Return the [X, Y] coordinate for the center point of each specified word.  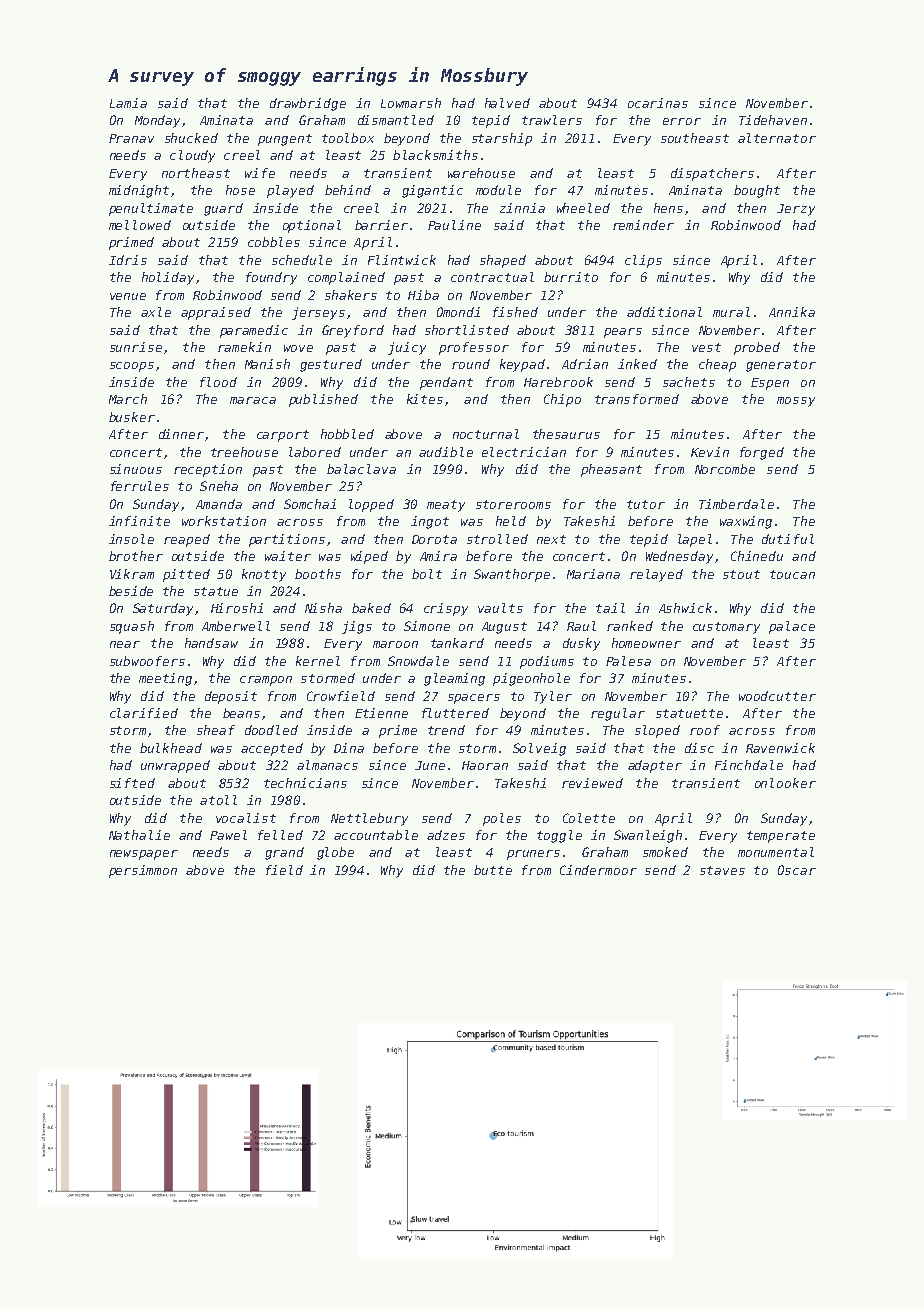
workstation [224, 521]
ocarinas [658, 103]
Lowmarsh [411, 103]
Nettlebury [369, 819]
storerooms [513, 504]
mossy [796, 402]
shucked [191, 138]
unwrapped [175, 766]
